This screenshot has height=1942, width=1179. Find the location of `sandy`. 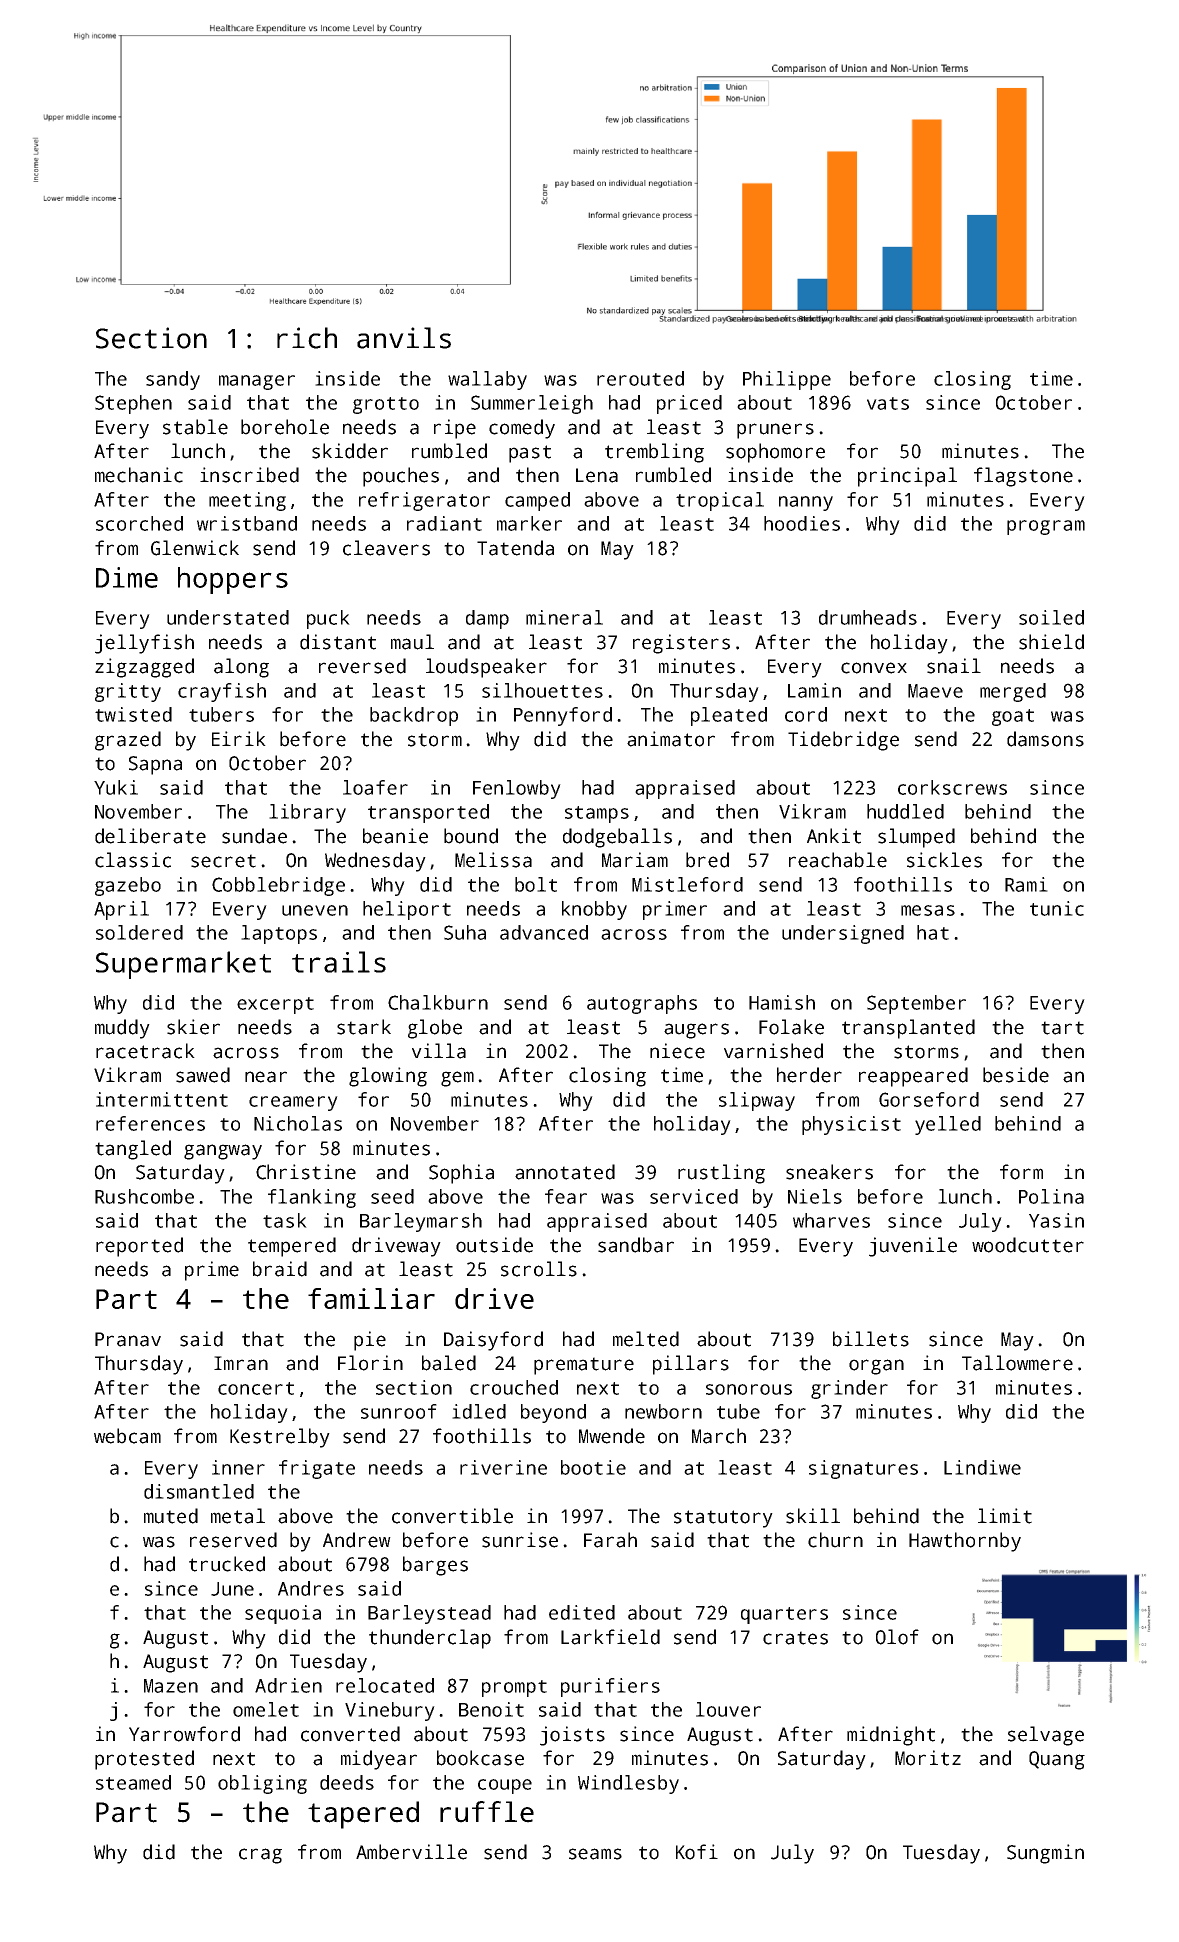

sandy is located at coordinates (173, 380).
